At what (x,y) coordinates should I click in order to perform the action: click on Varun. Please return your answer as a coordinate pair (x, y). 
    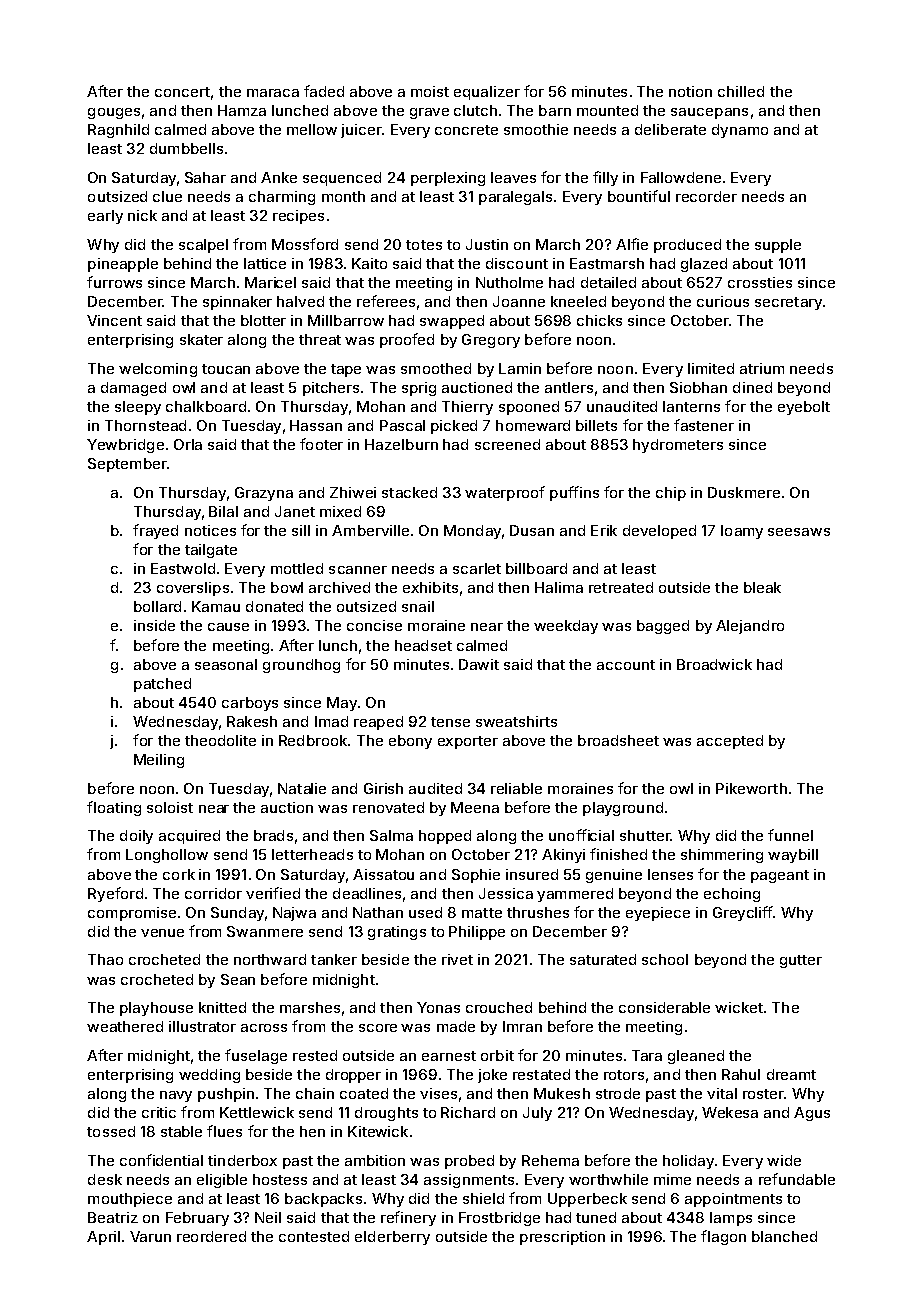
    Looking at the image, I should click on (150, 1236).
